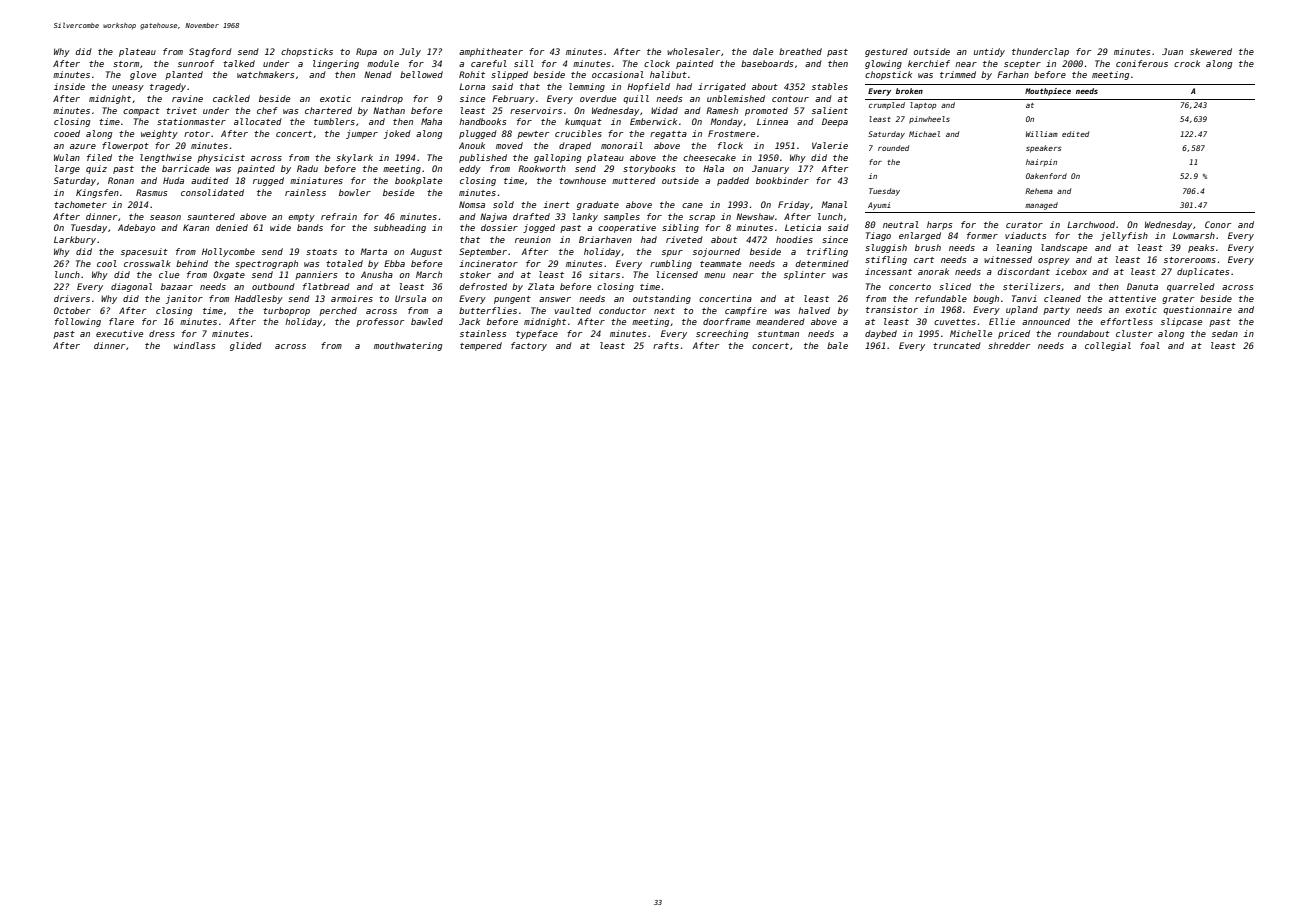 The height and width of the screenshot is (924, 1308). What do you see at coordinates (194, 345) in the screenshot?
I see `windlass` at bounding box center [194, 345].
